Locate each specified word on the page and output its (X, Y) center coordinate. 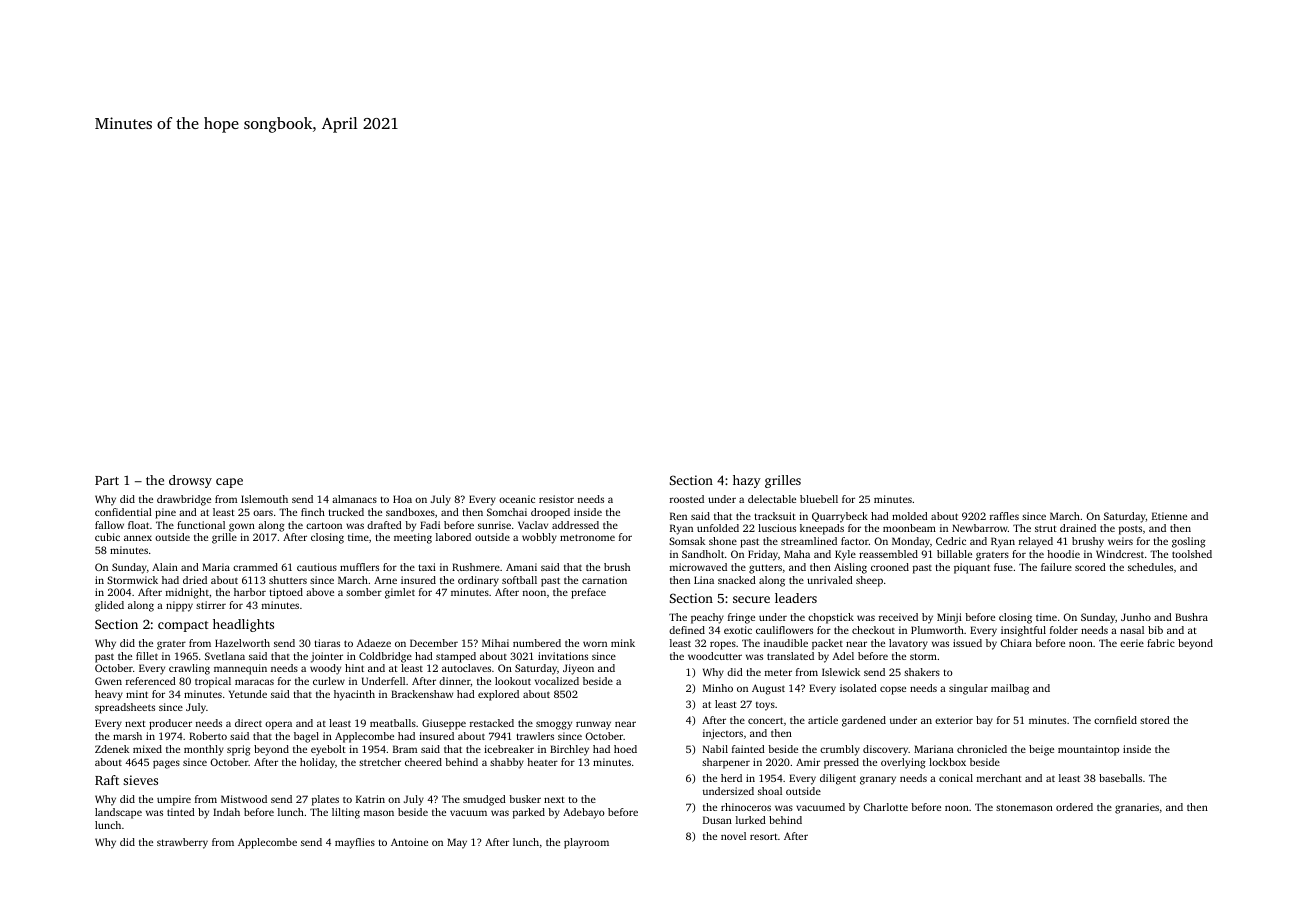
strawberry (182, 843)
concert (765, 720)
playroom (586, 843)
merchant (999, 778)
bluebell (819, 499)
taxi (427, 567)
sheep (869, 581)
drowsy (190, 481)
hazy (747, 481)
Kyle (845, 555)
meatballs (393, 723)
